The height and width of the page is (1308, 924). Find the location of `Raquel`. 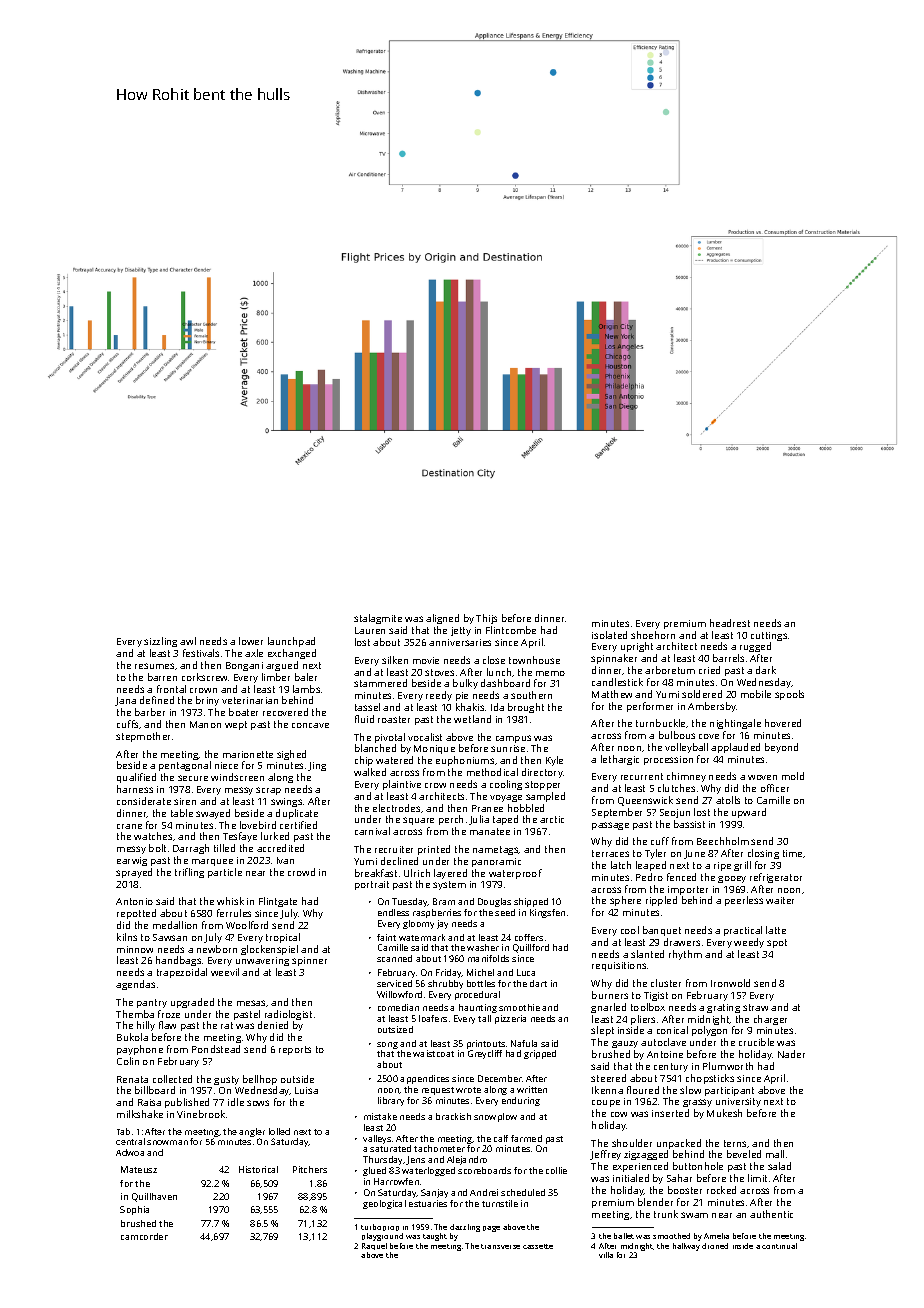

Raquel is located at coordinates (374, 1246).
